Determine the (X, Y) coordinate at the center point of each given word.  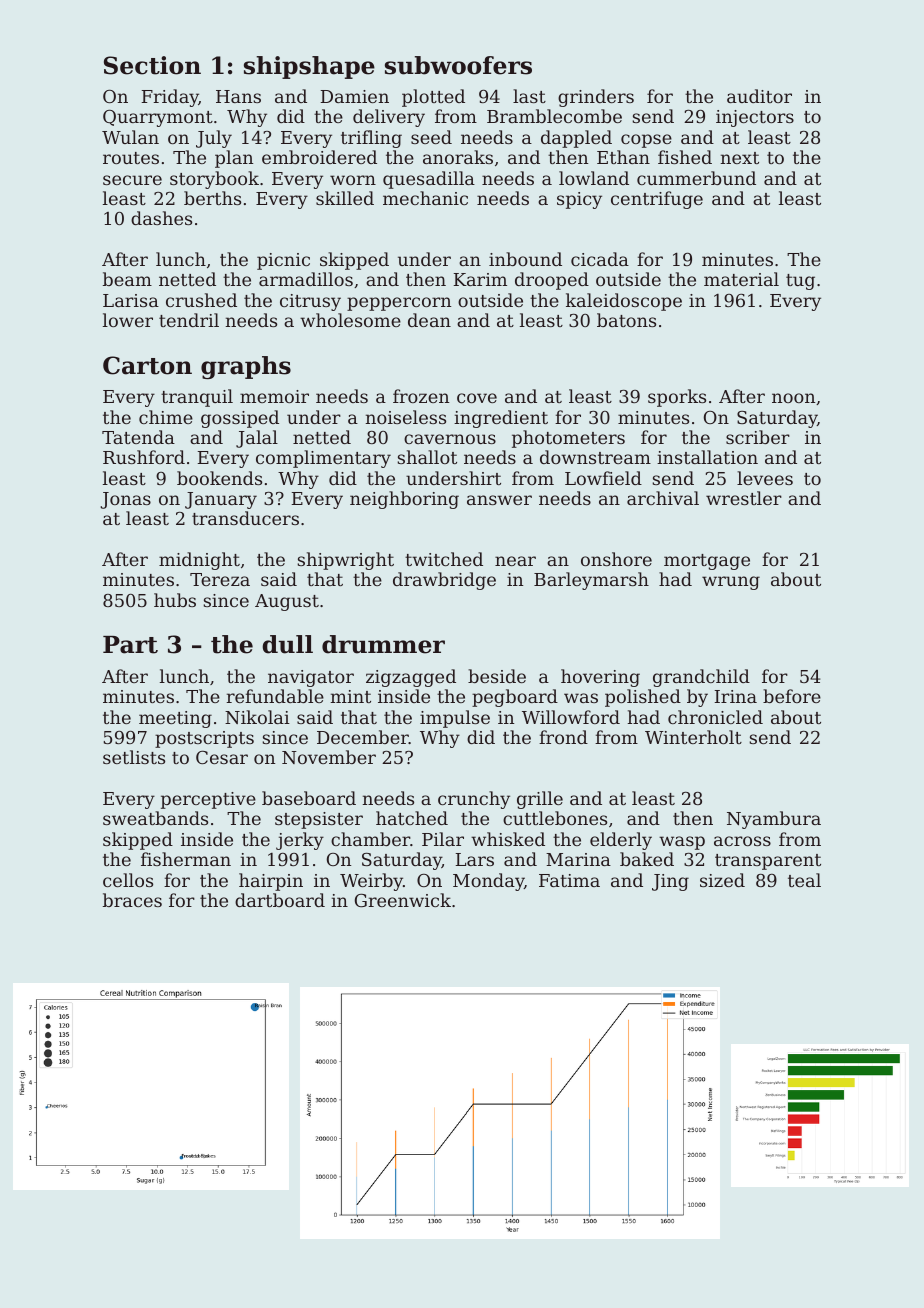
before (792, 696)
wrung (731, 583)
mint (350, 696)
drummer (383, 644)
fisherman (186, 859)
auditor (759, 96)
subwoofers (458, 65)
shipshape (309, 67)
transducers (245, 518)
